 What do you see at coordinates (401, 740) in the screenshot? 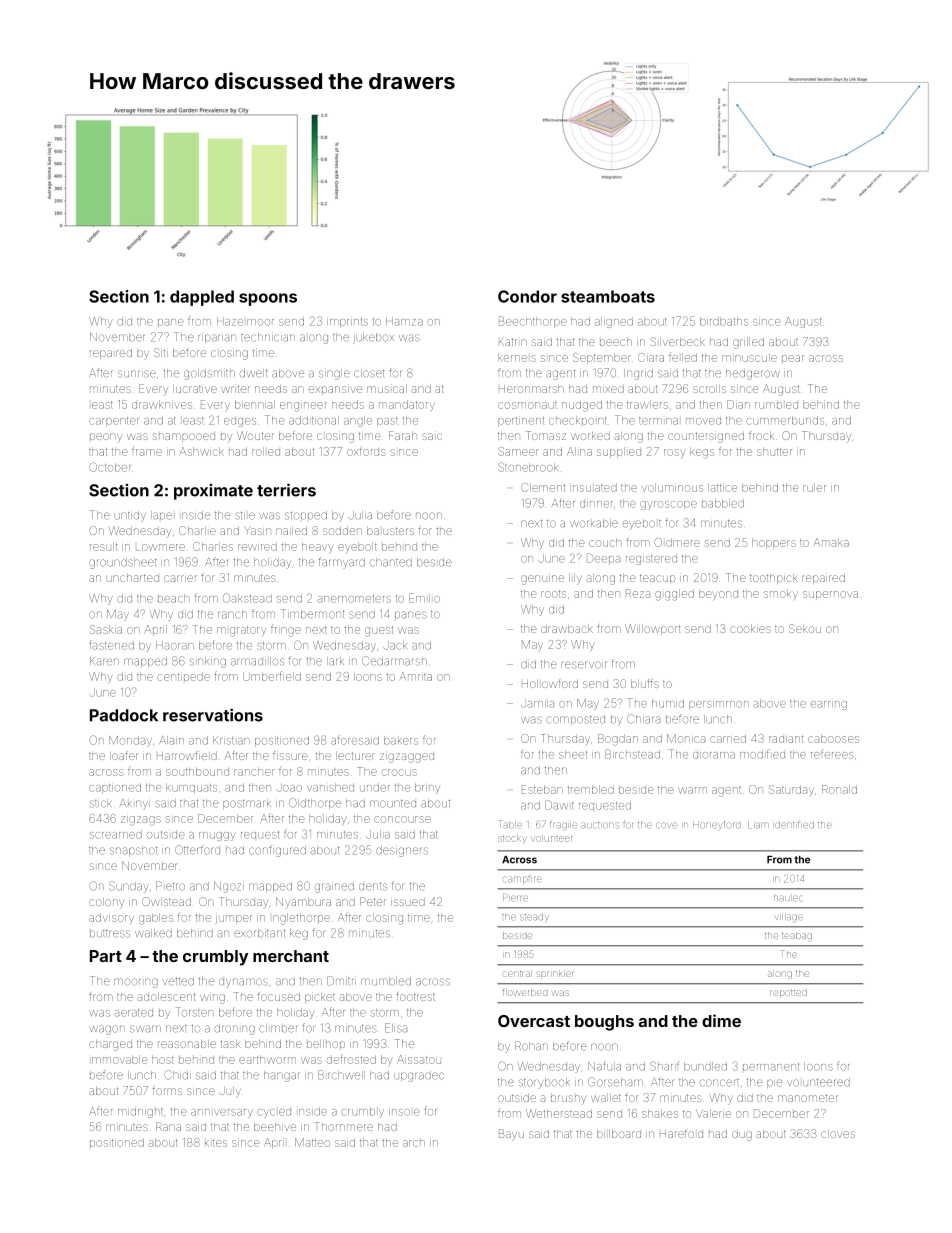
I see `bakers` at bounding box center [401, 740].
